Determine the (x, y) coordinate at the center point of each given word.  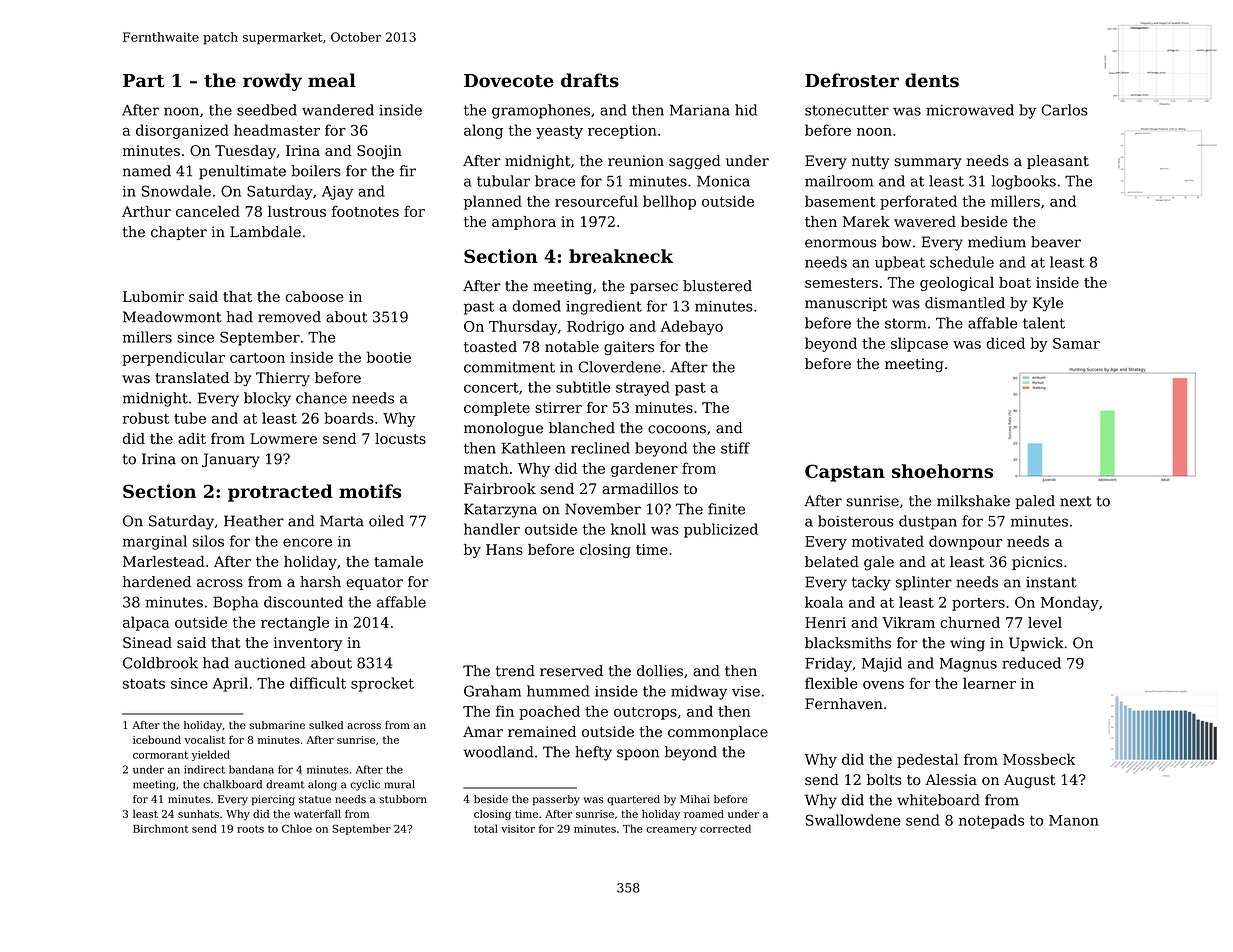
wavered (925, 221)
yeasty (559, 132)
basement (840, 201)
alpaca (146, 623)
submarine (277, 725)
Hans (504, 549)
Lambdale (265, 232)
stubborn (403, 799)
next (1076, 501)
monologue (503, 429)
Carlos (1065, 110)
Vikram (908, 622)
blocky (267, 399)
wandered (338, 110)
